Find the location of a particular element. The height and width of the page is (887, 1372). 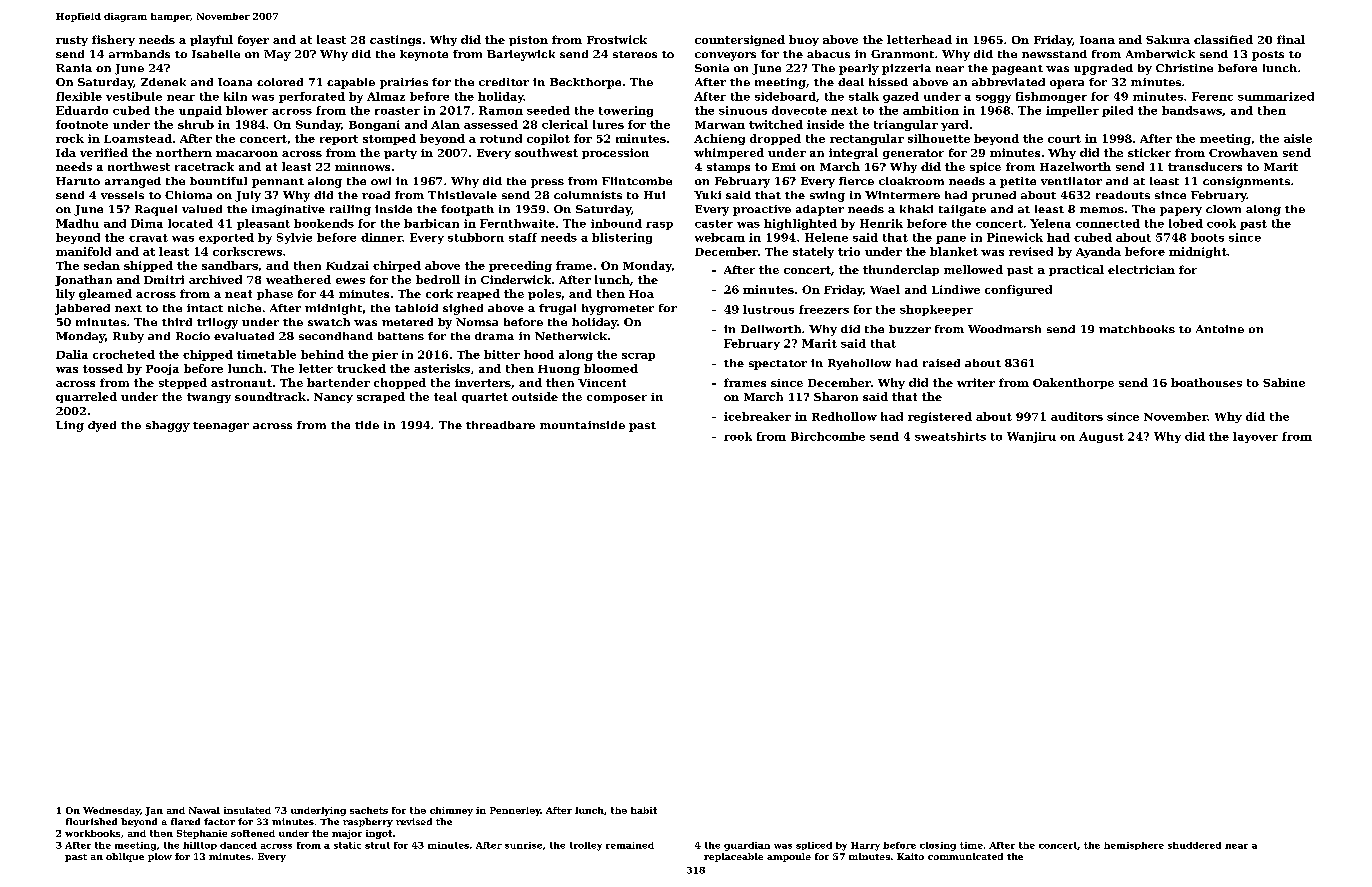

habit is located at coordinates (644, 810).
